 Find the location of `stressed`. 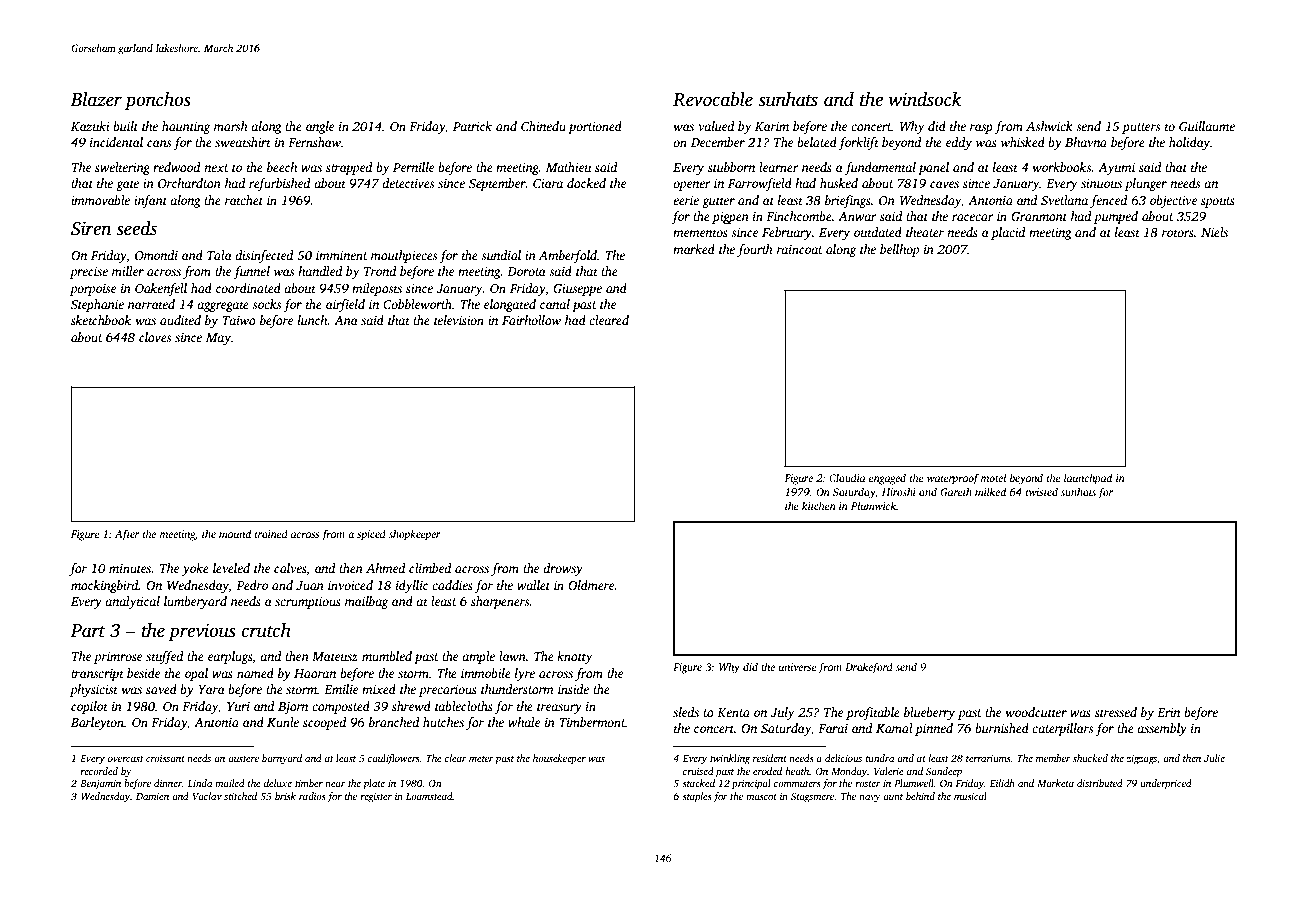

stressed is located at coordinates (1116, 712).
